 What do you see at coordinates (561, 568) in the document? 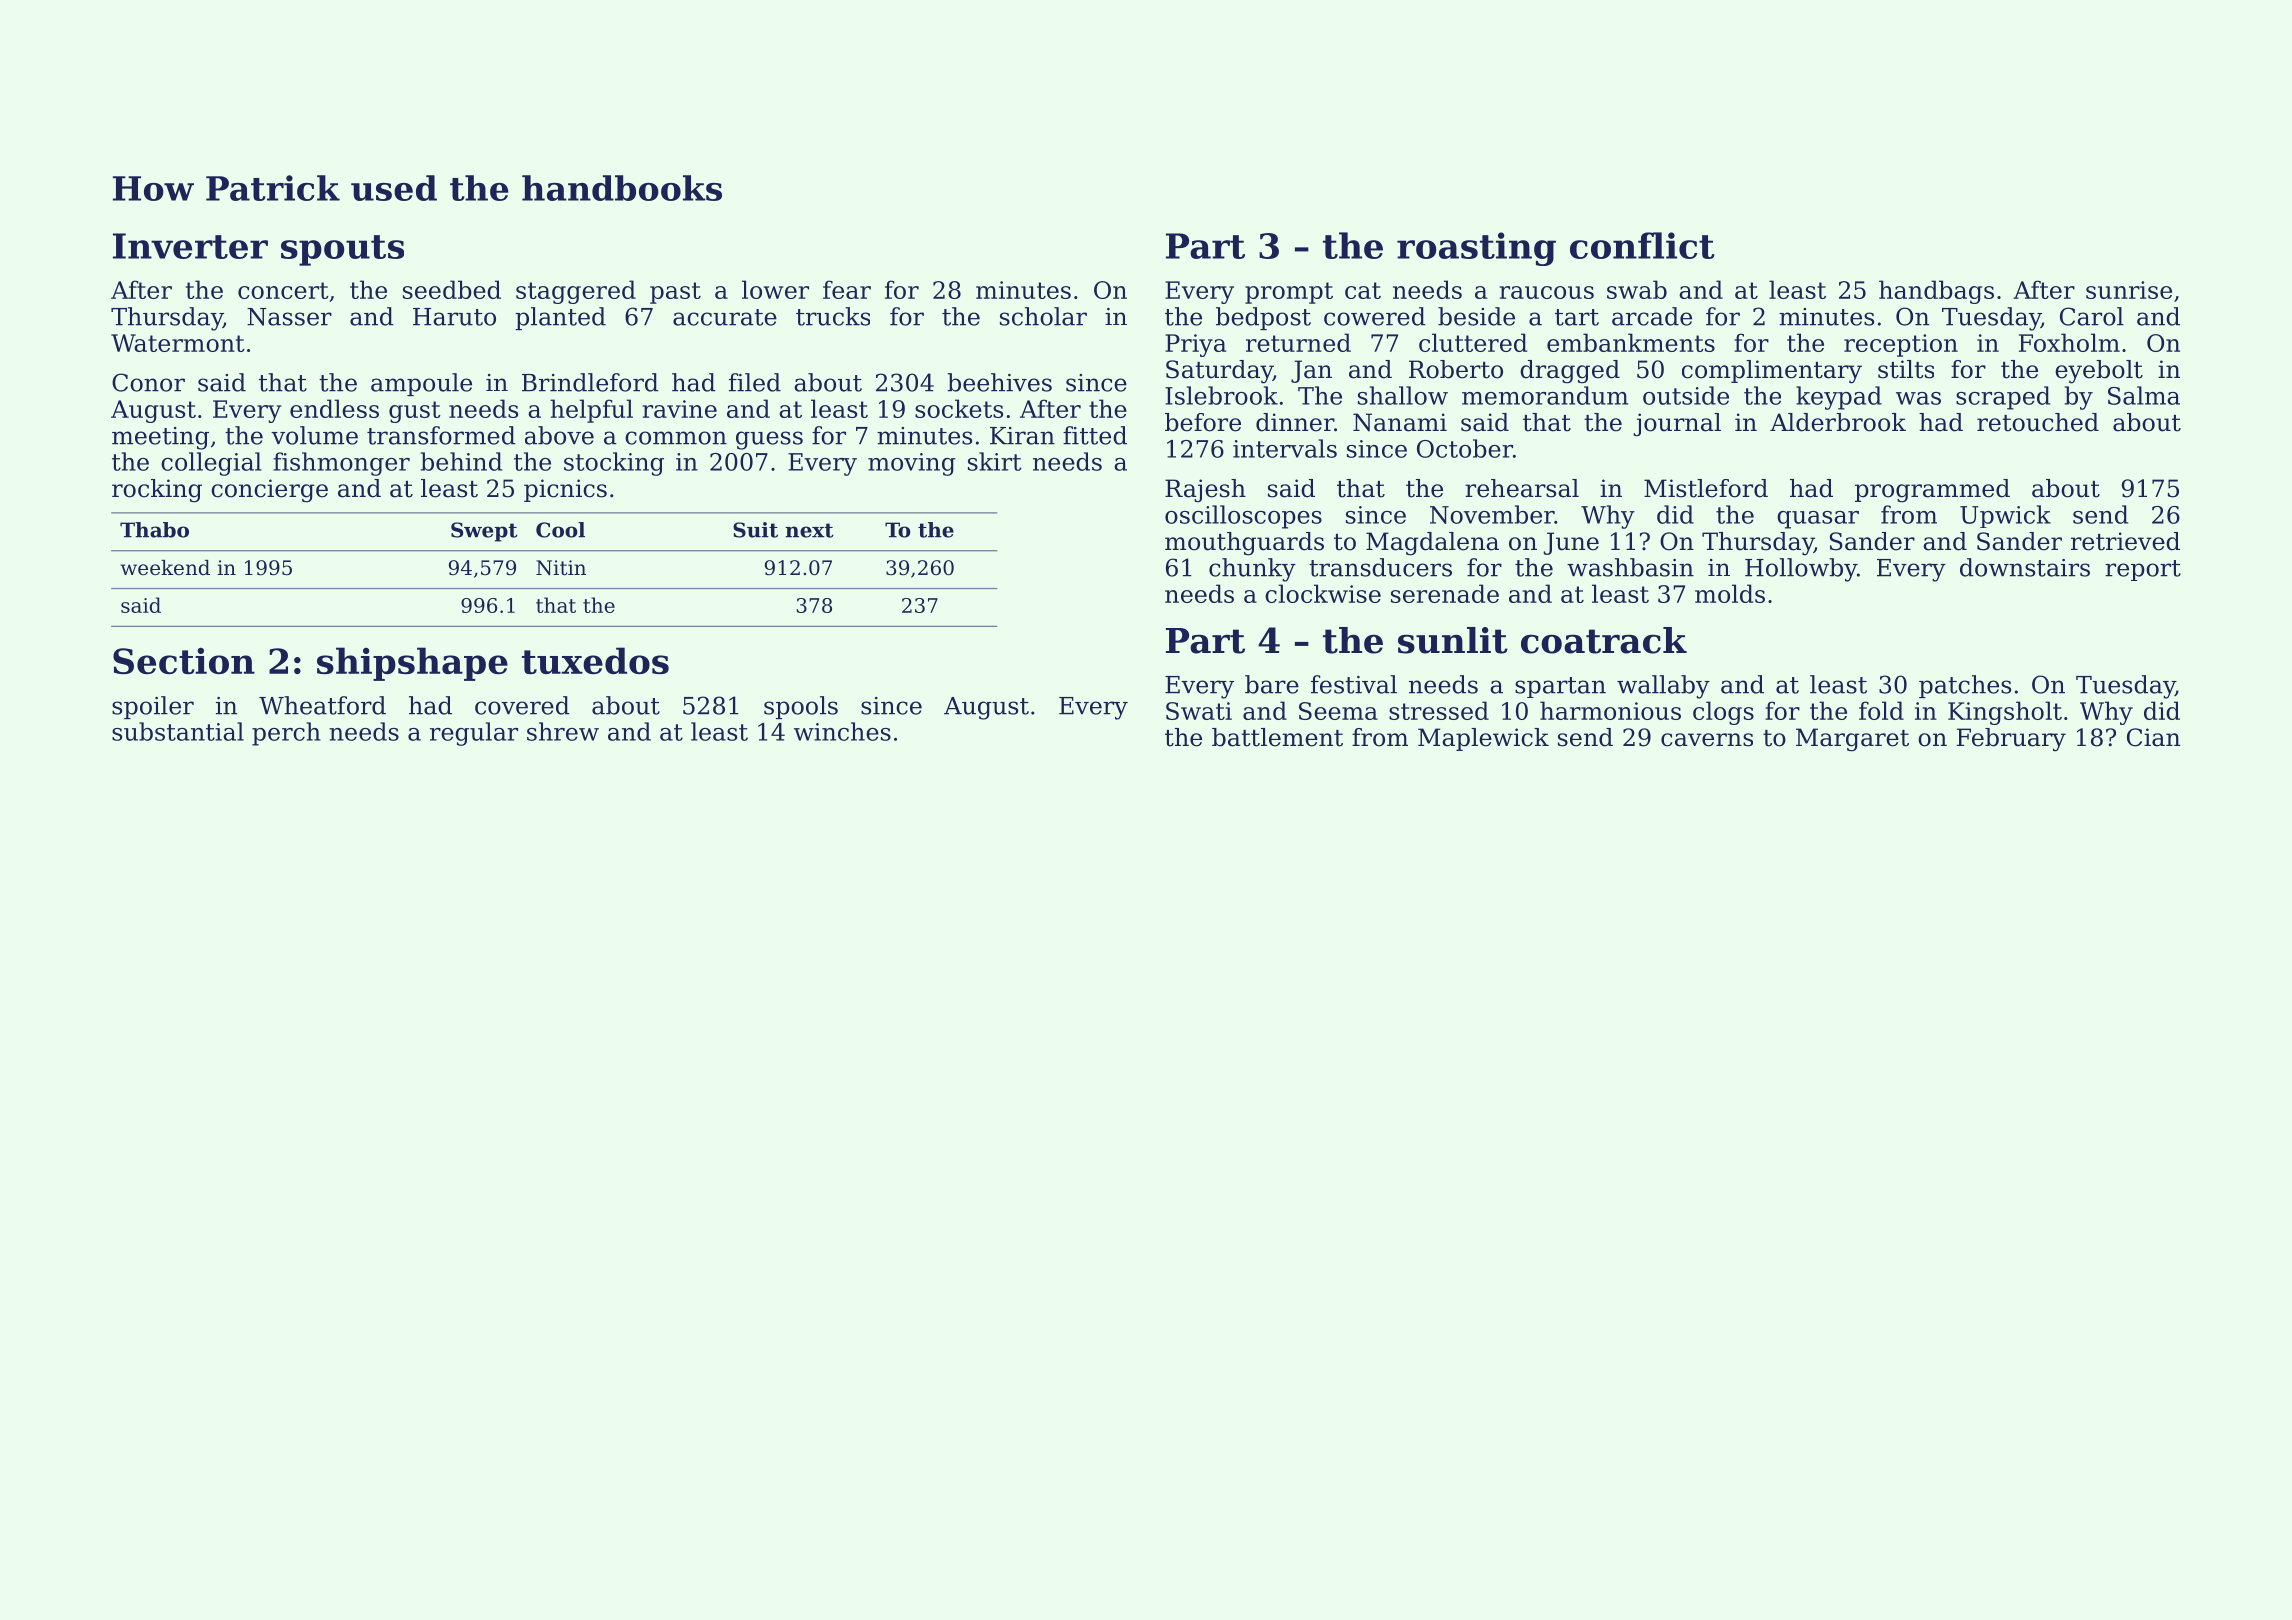
I see `Nitin` at bounding box center [561, 568].
